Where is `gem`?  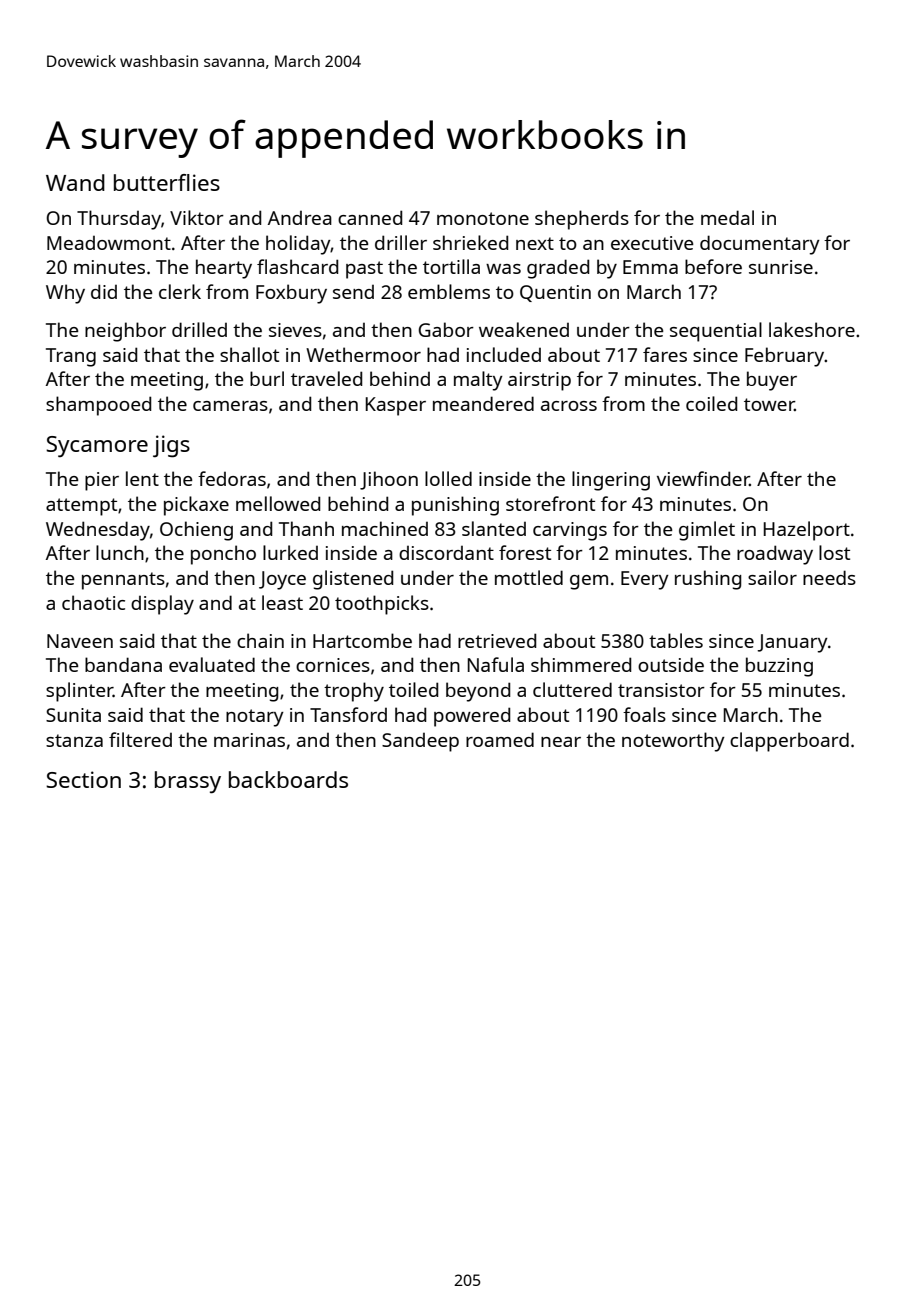
gem is located at coordinates (589, 582).
